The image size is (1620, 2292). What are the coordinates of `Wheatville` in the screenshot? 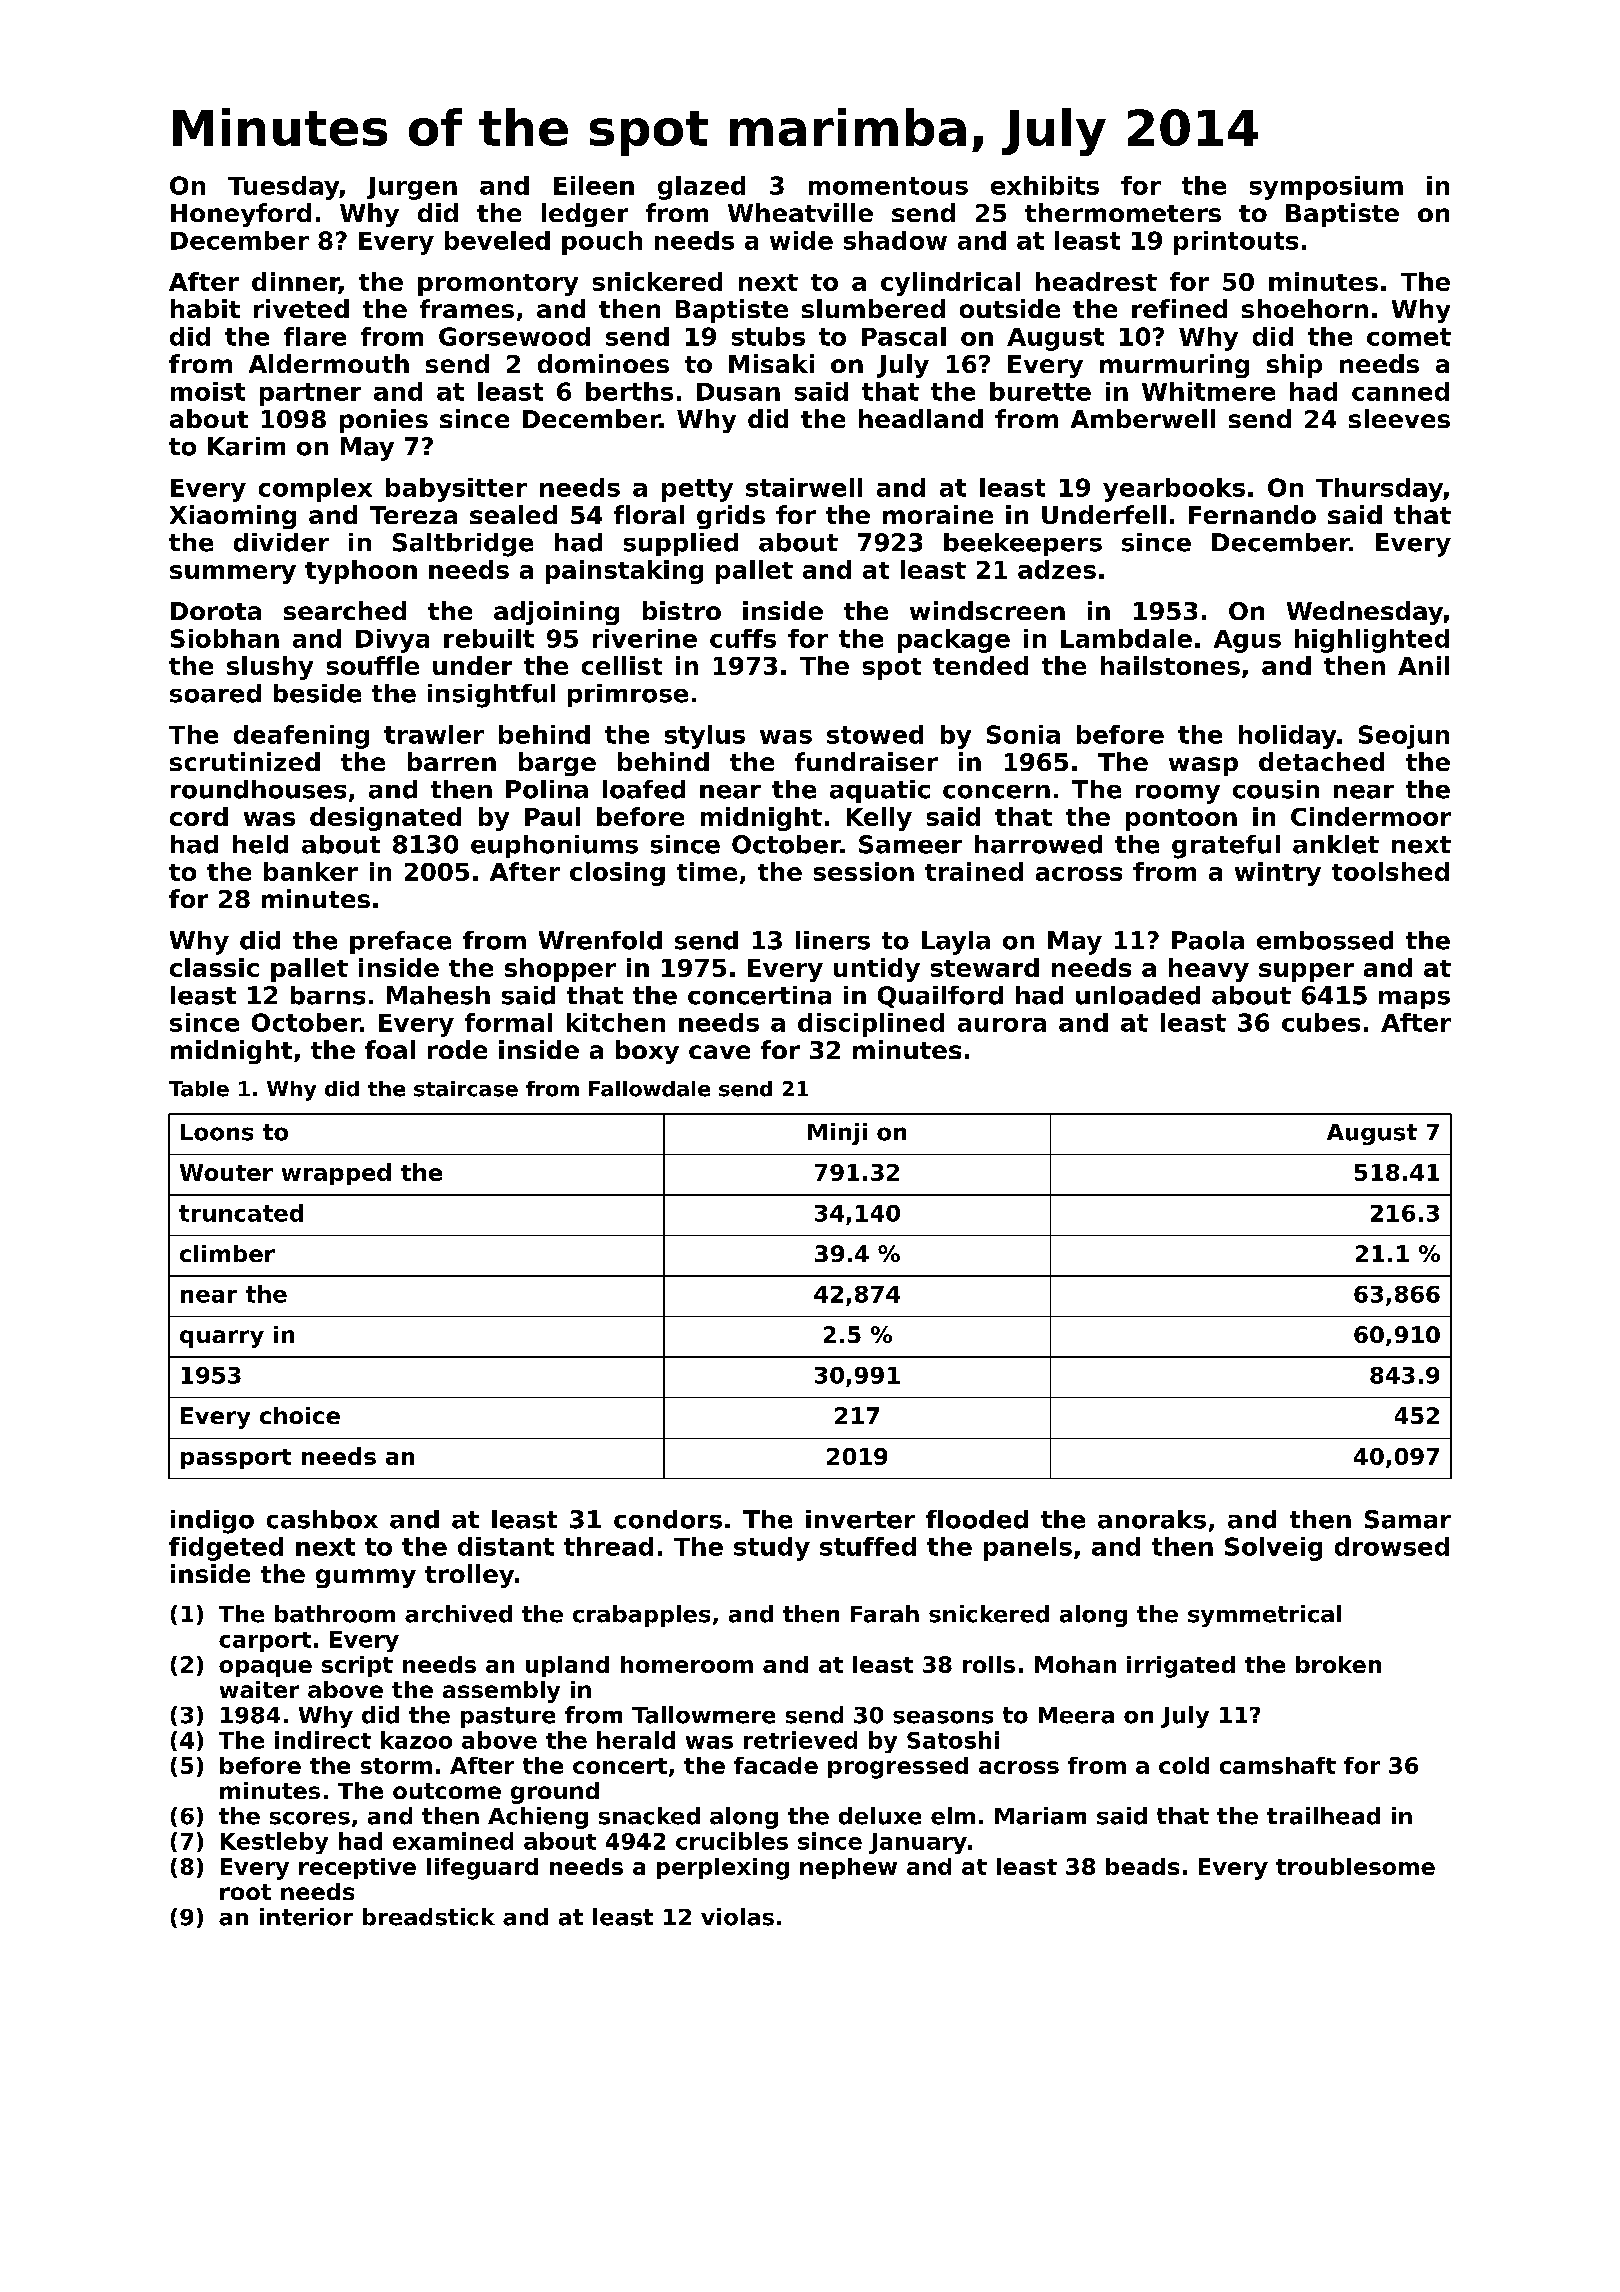 It's located at (800, 212).
